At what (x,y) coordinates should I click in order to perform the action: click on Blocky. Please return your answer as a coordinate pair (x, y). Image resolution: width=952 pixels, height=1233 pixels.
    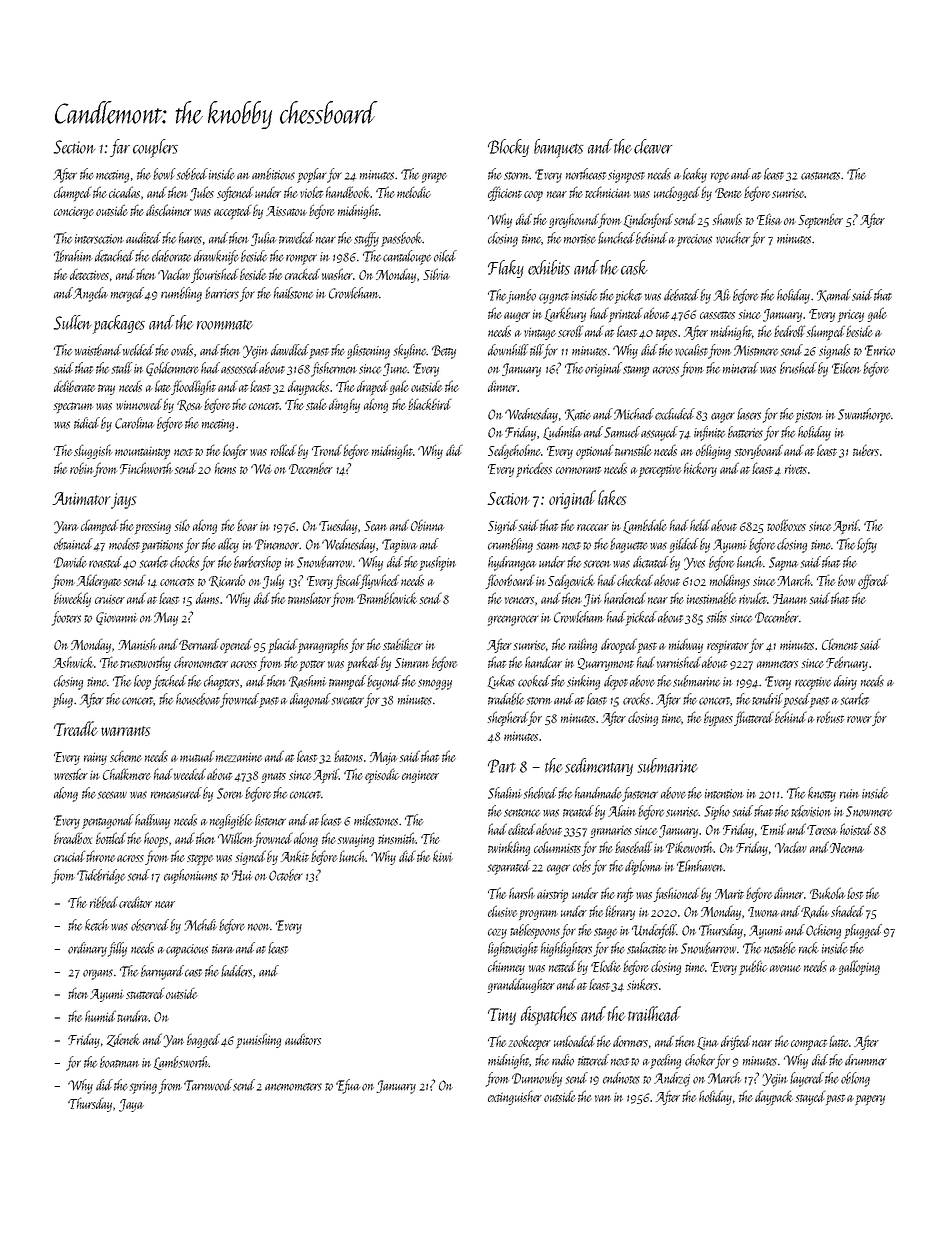
    Looking at the image, I should click on (508, 148).
